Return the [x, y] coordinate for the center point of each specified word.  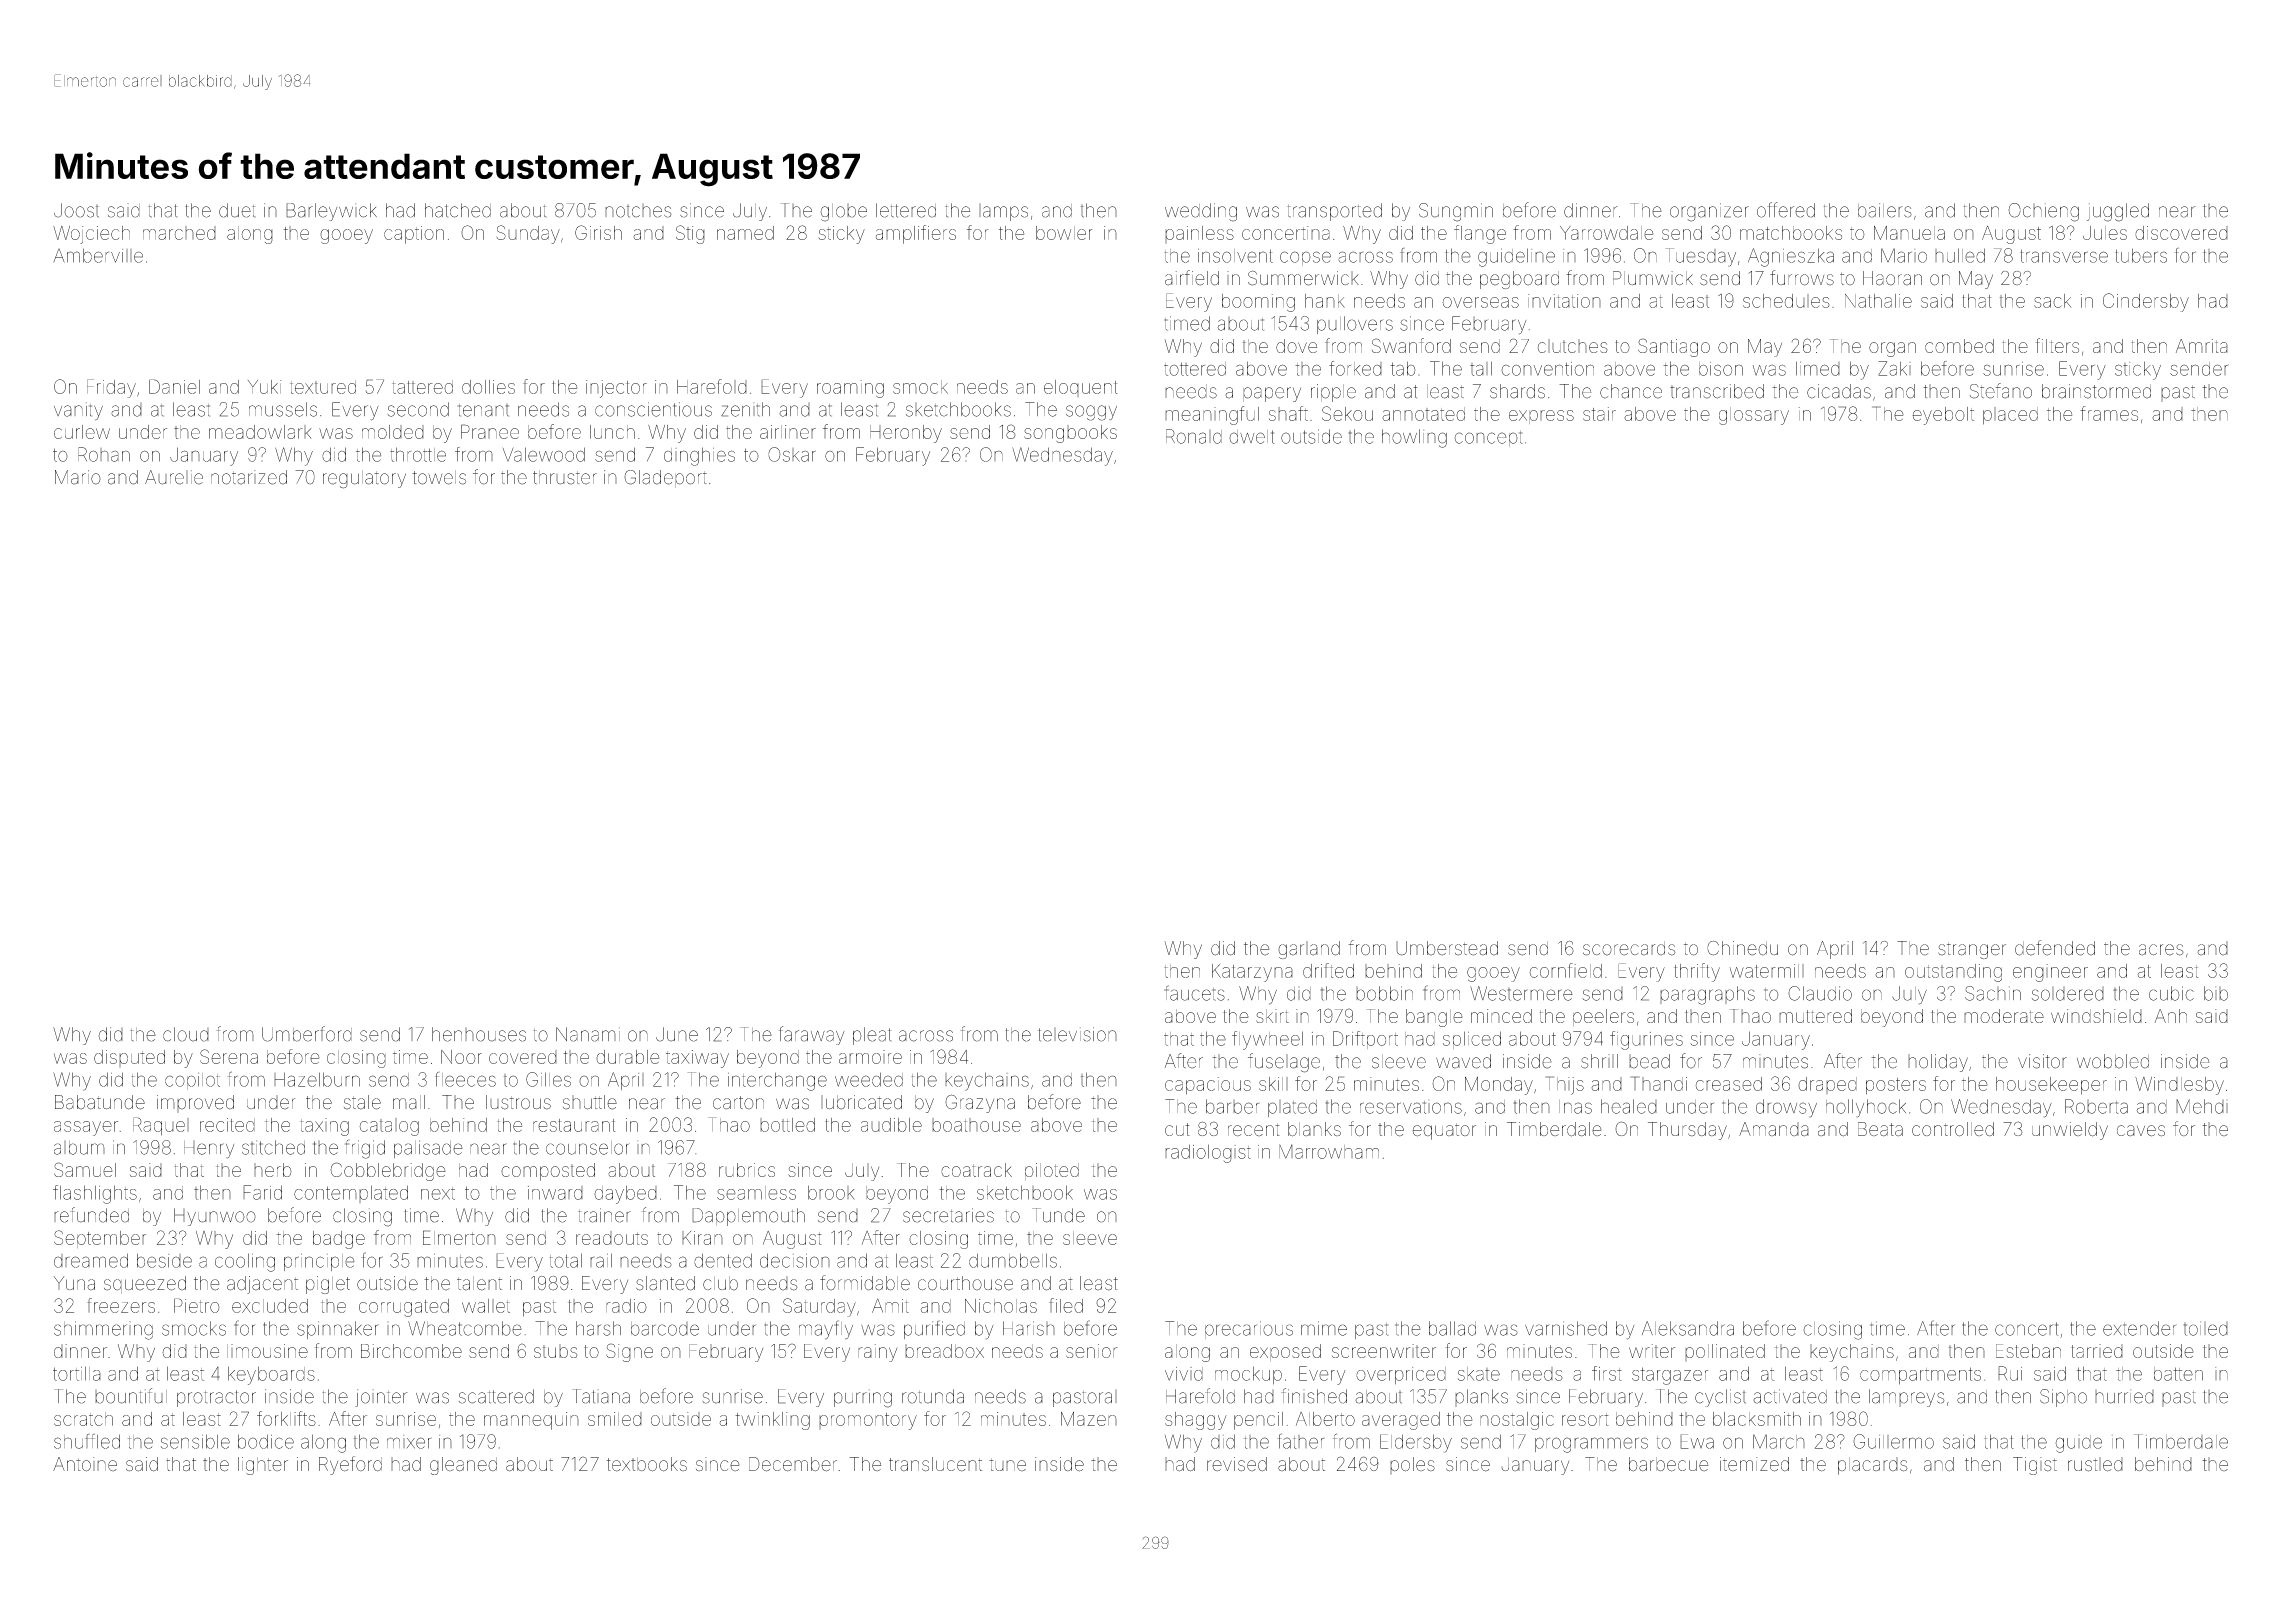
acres [2161, 950]
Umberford [307, 1034]
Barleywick [331, 212]
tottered [1195, 369]
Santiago [1674, 347]
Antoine [85, 1464]
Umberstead [1447, 948]
